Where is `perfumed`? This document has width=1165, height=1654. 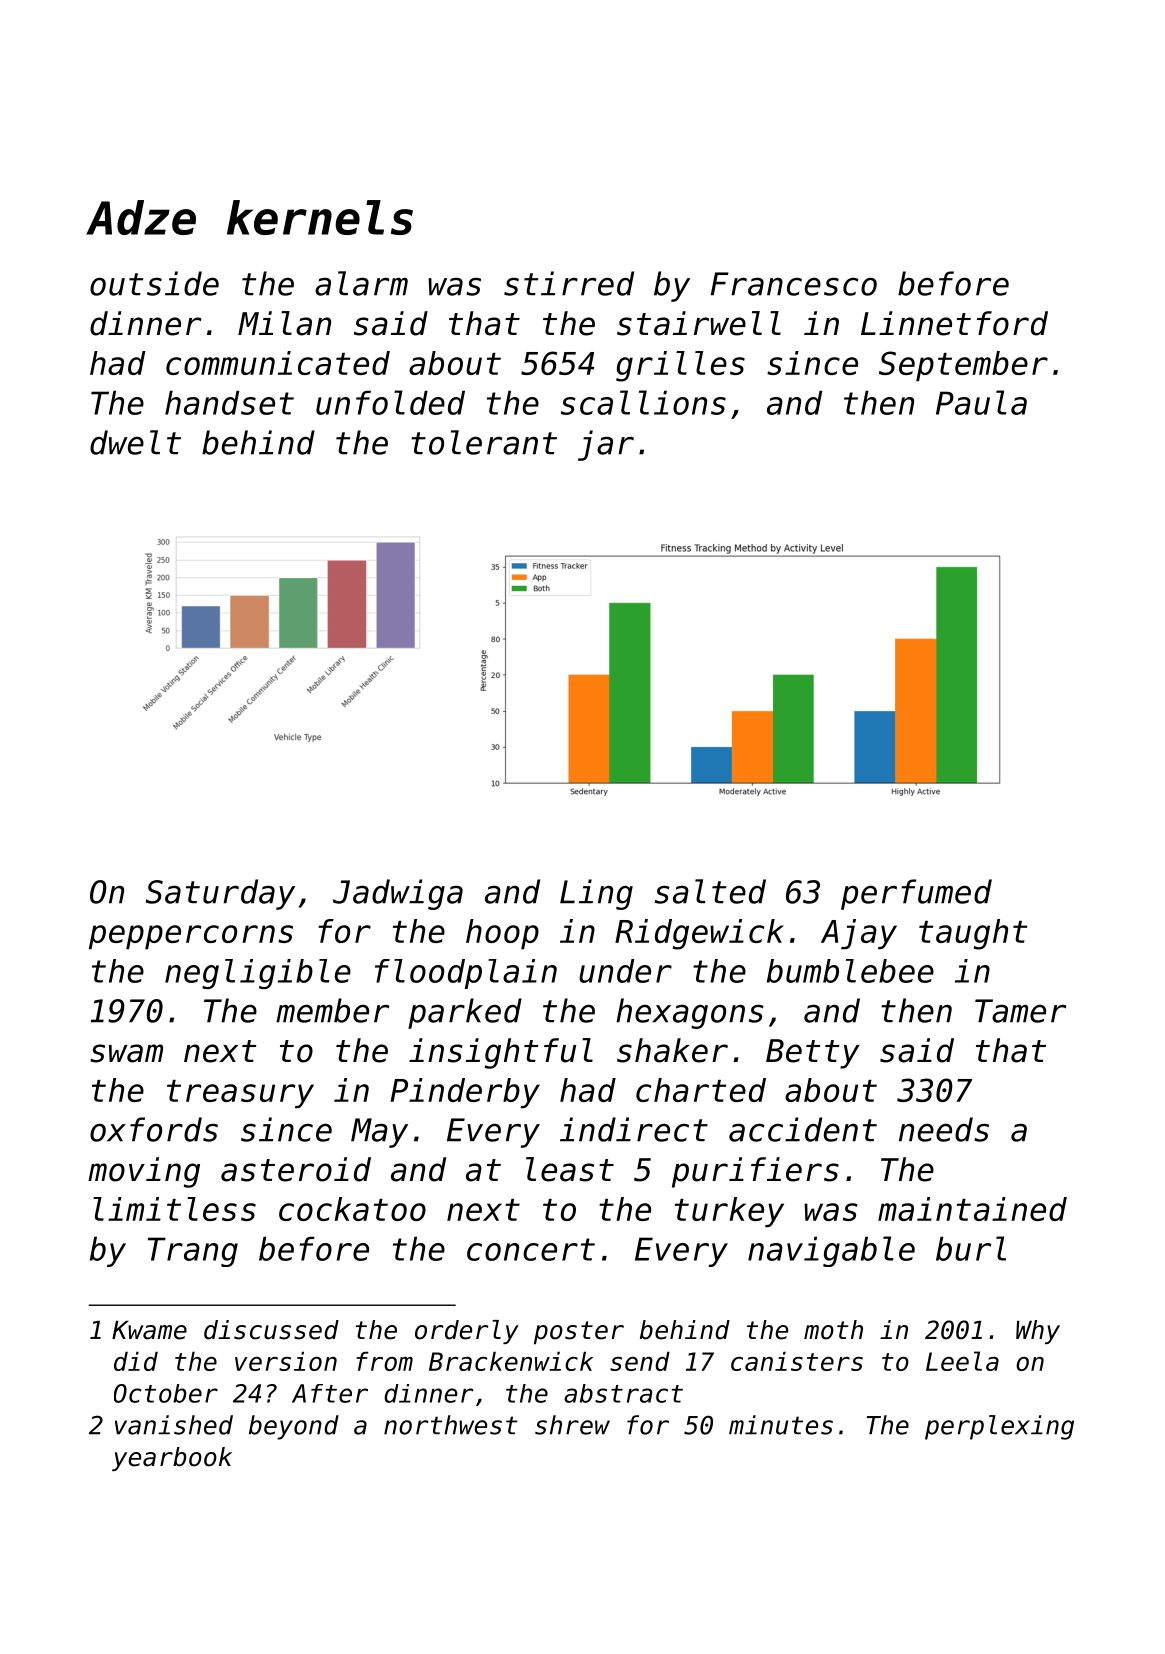 perfumed is located at coordinates (916, 894).
